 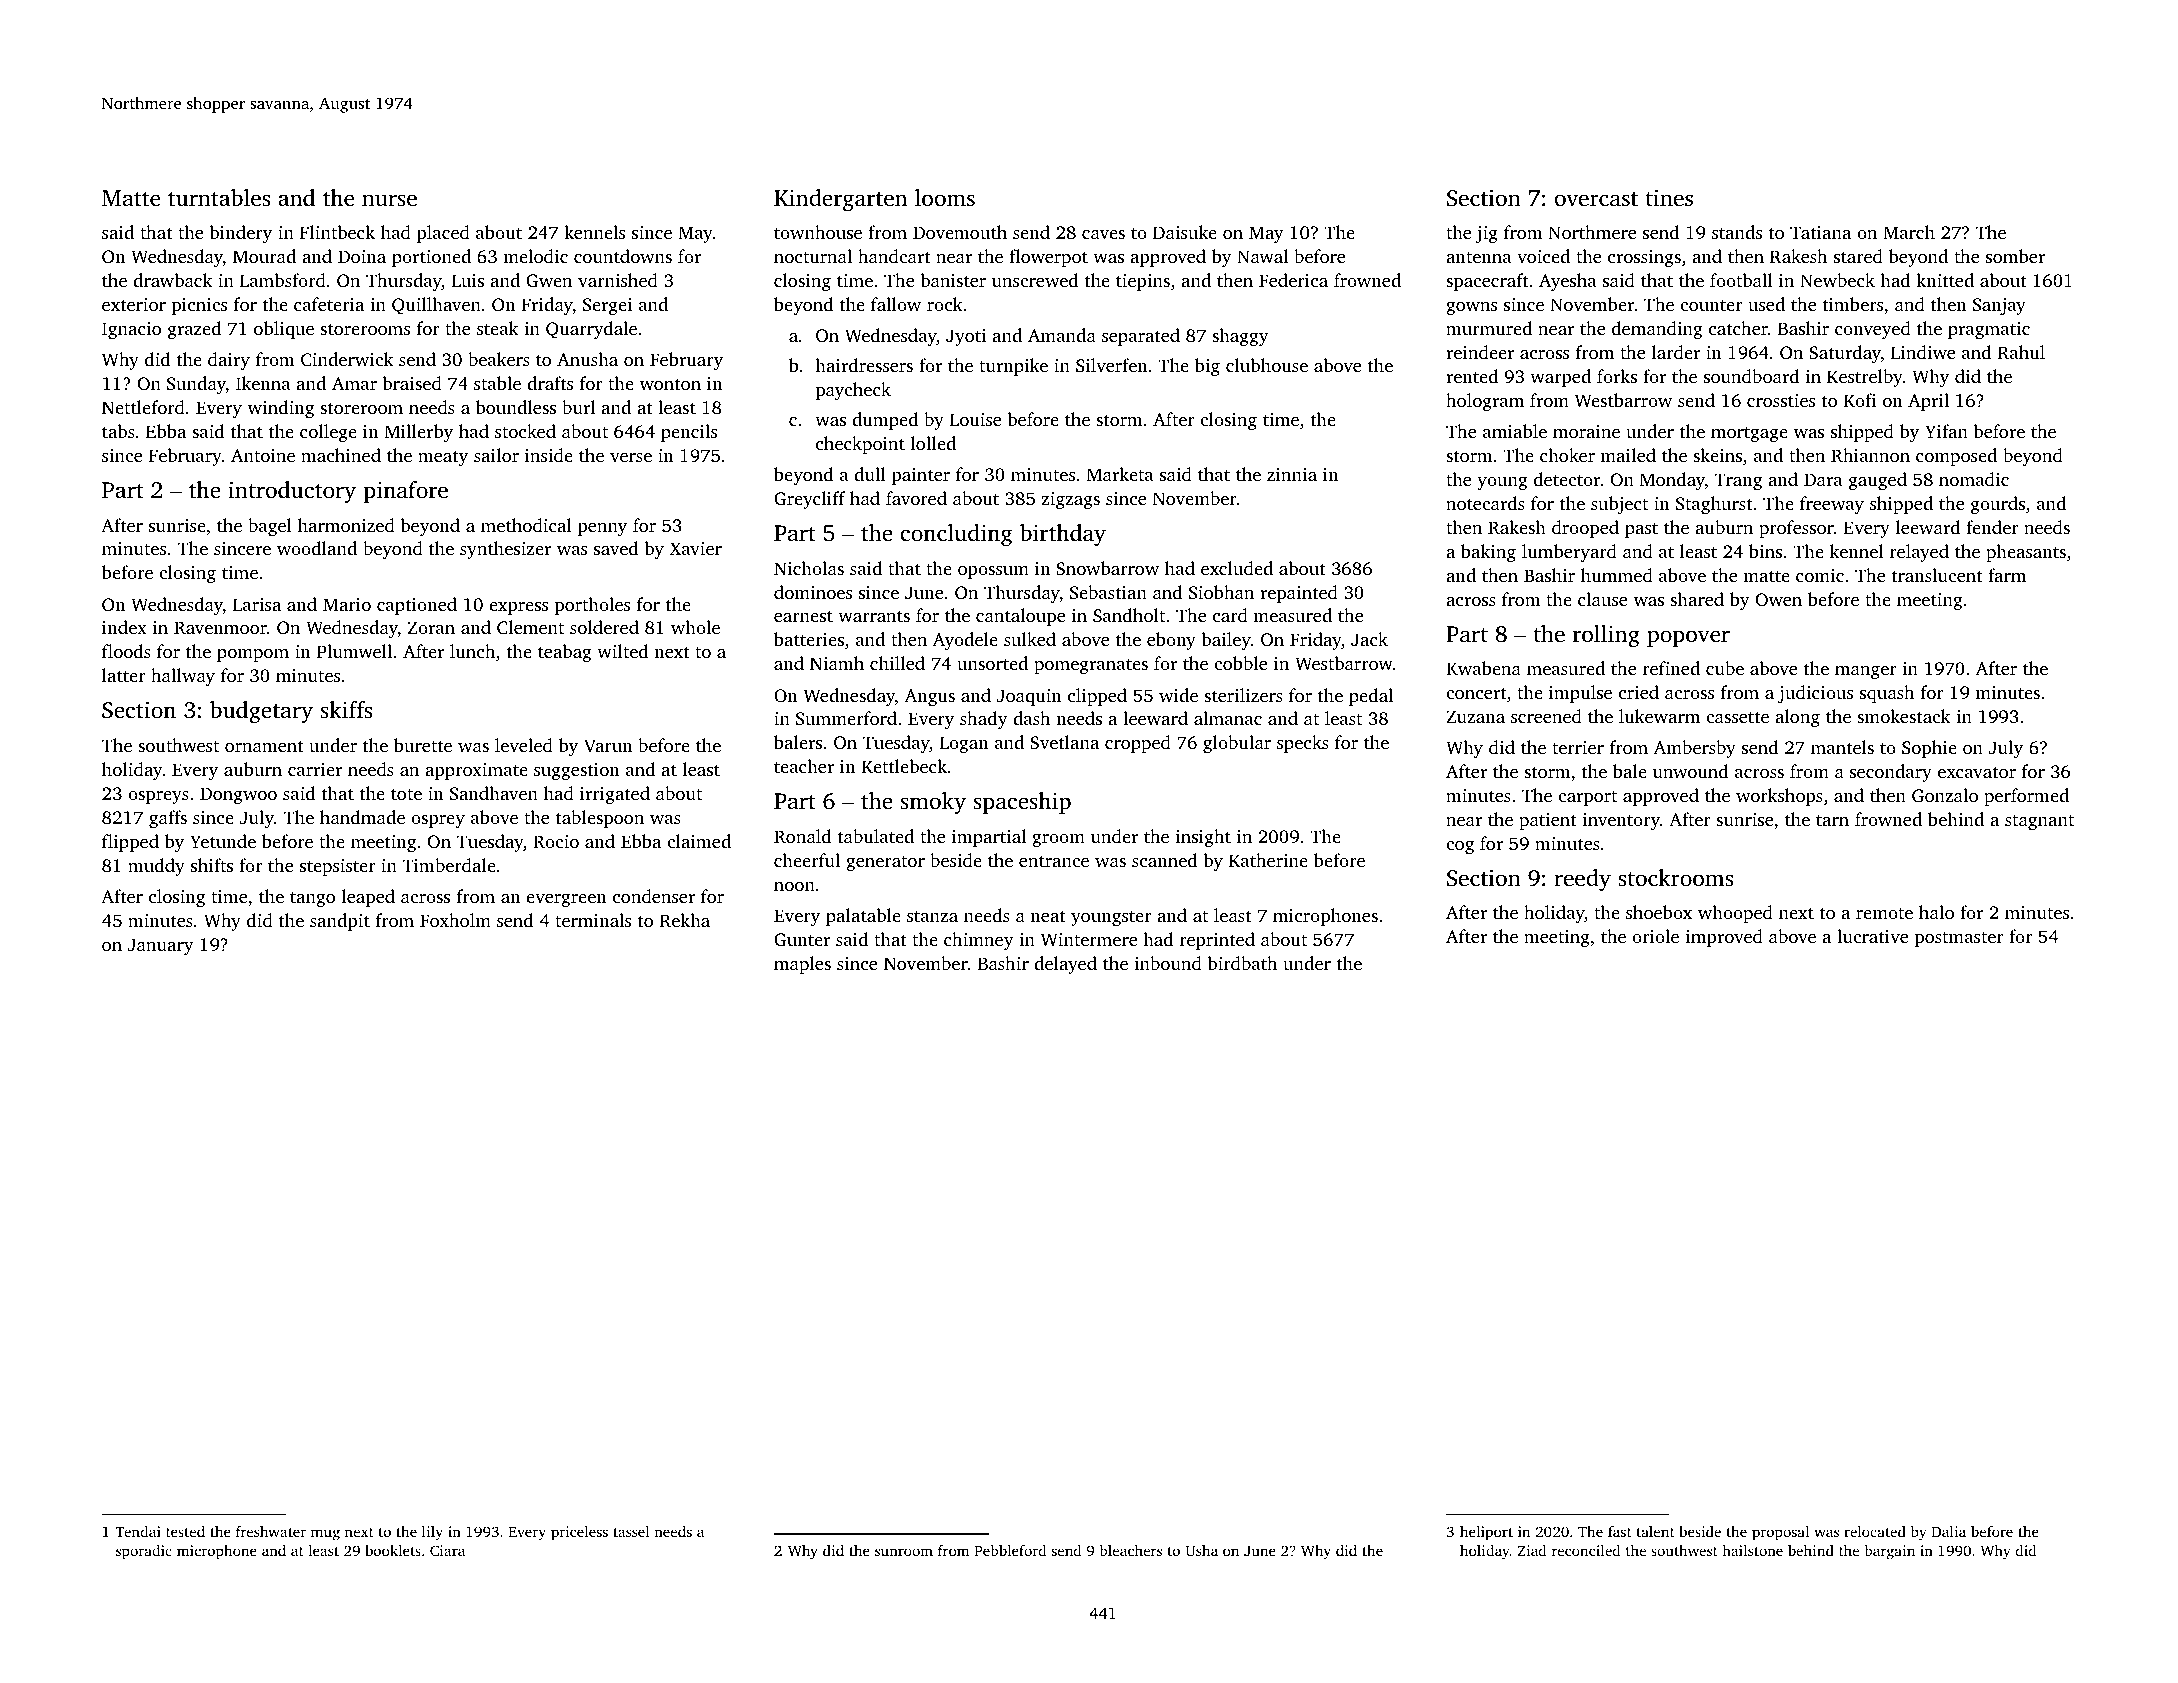 I want to click on freshwater, so click(x=271, y=1531).
